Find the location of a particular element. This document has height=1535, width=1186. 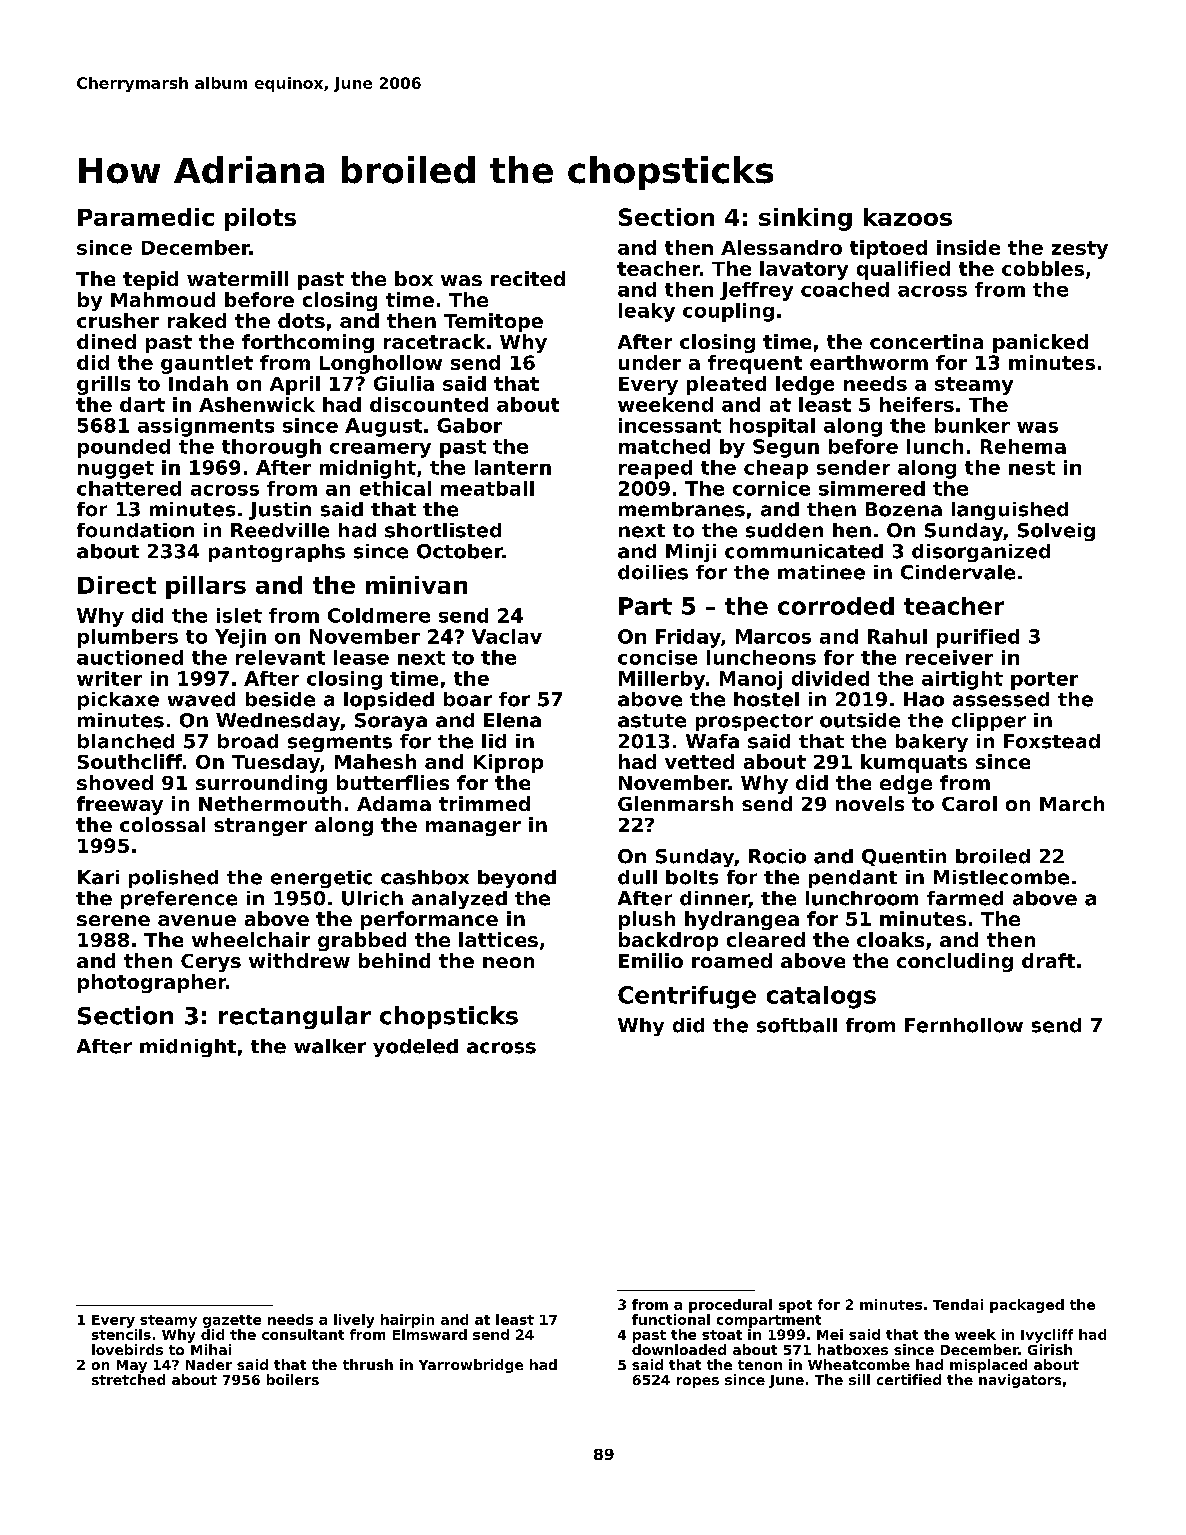

behind is located at coordinates (394, 960).
